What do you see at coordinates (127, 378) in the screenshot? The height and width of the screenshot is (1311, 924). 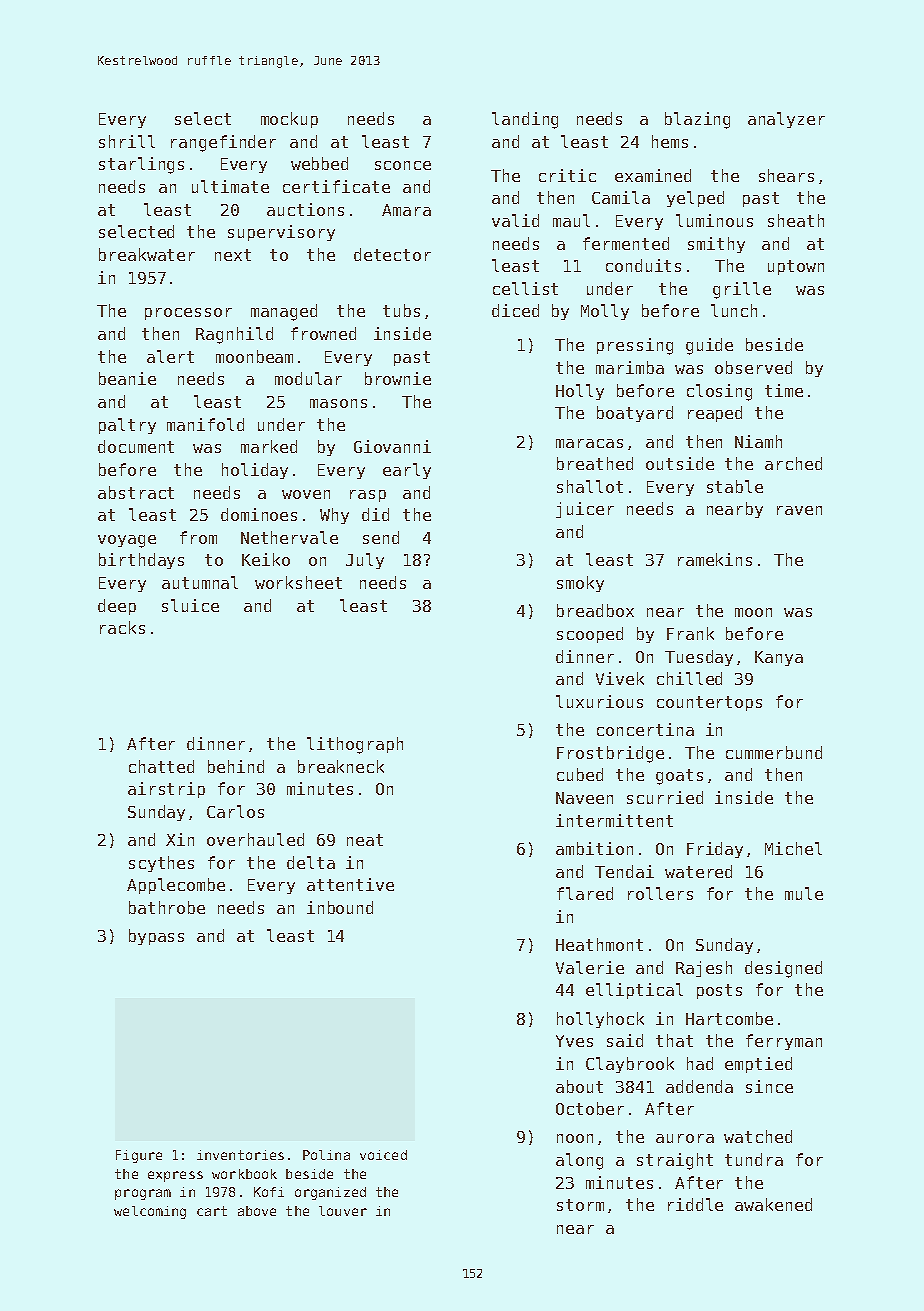 I see `beanie` at bounding box center [127, 378].
